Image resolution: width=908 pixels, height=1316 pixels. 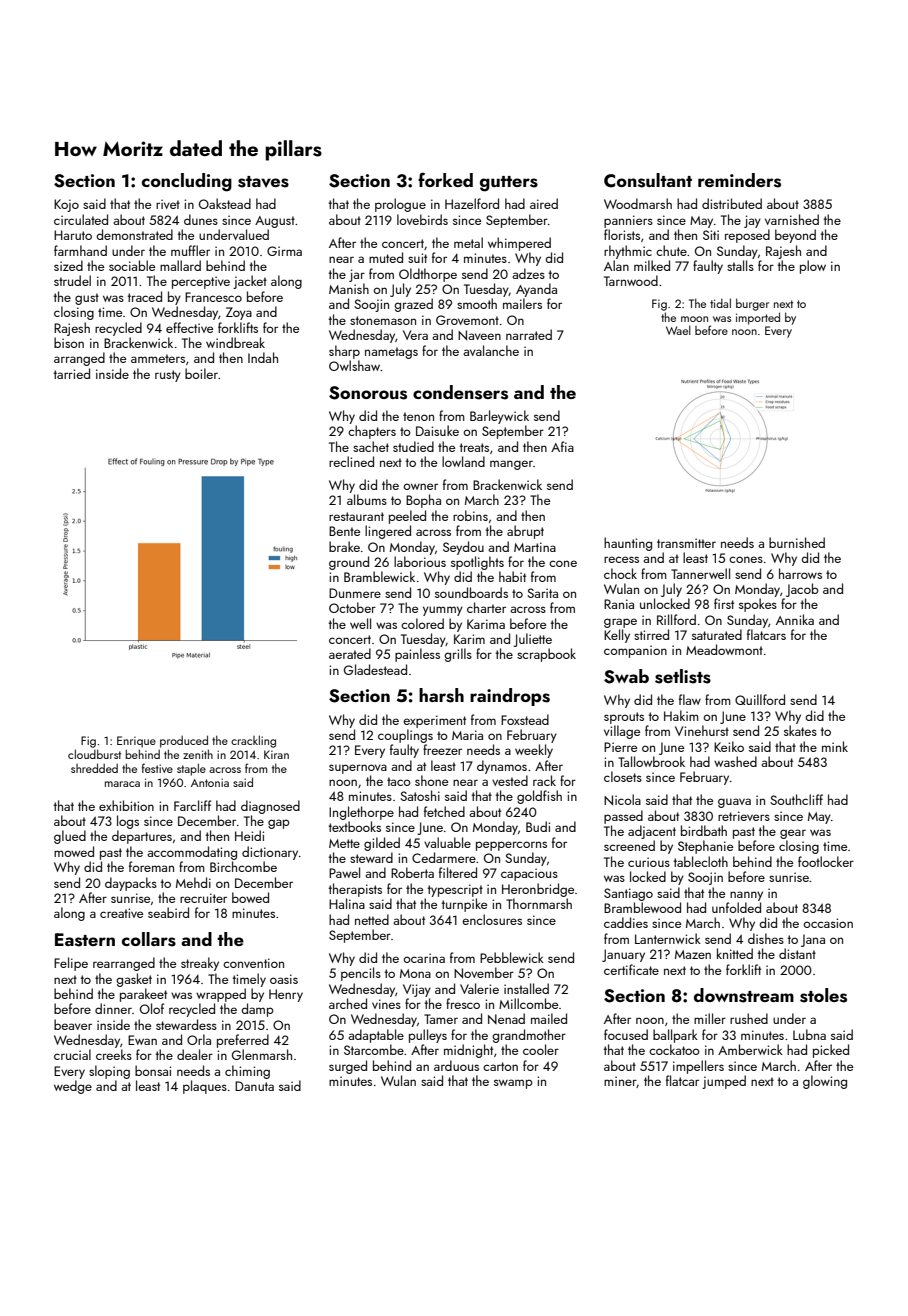 What do you see at coordinates (739, 180) in the screenshot?
I see `reminders` at bounding box center [739, 180].
